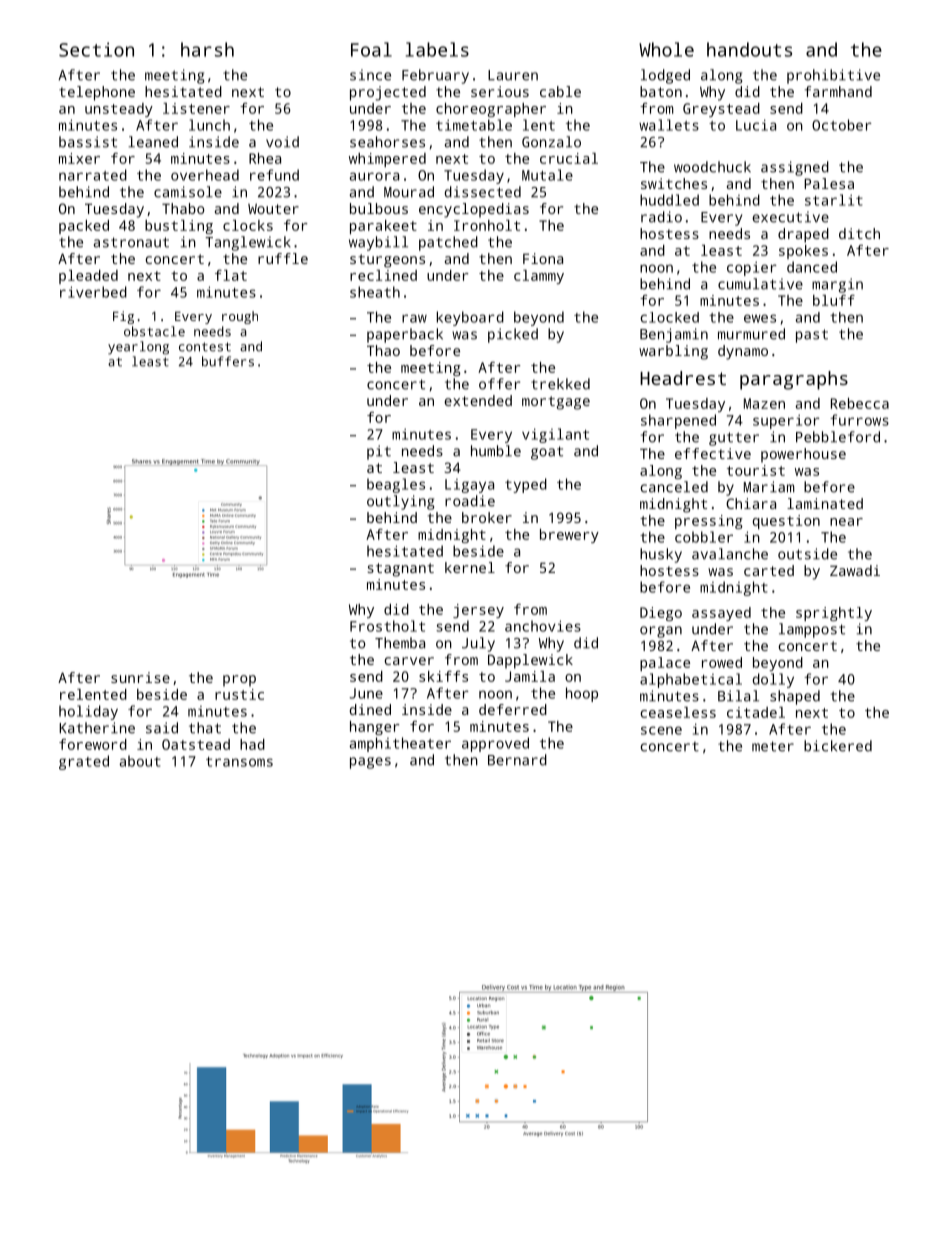 This document has height=1233, width=952. What do you see at coordinates (834, 300) in the document?
I see `bluff` at bounding box center [834, 300].
